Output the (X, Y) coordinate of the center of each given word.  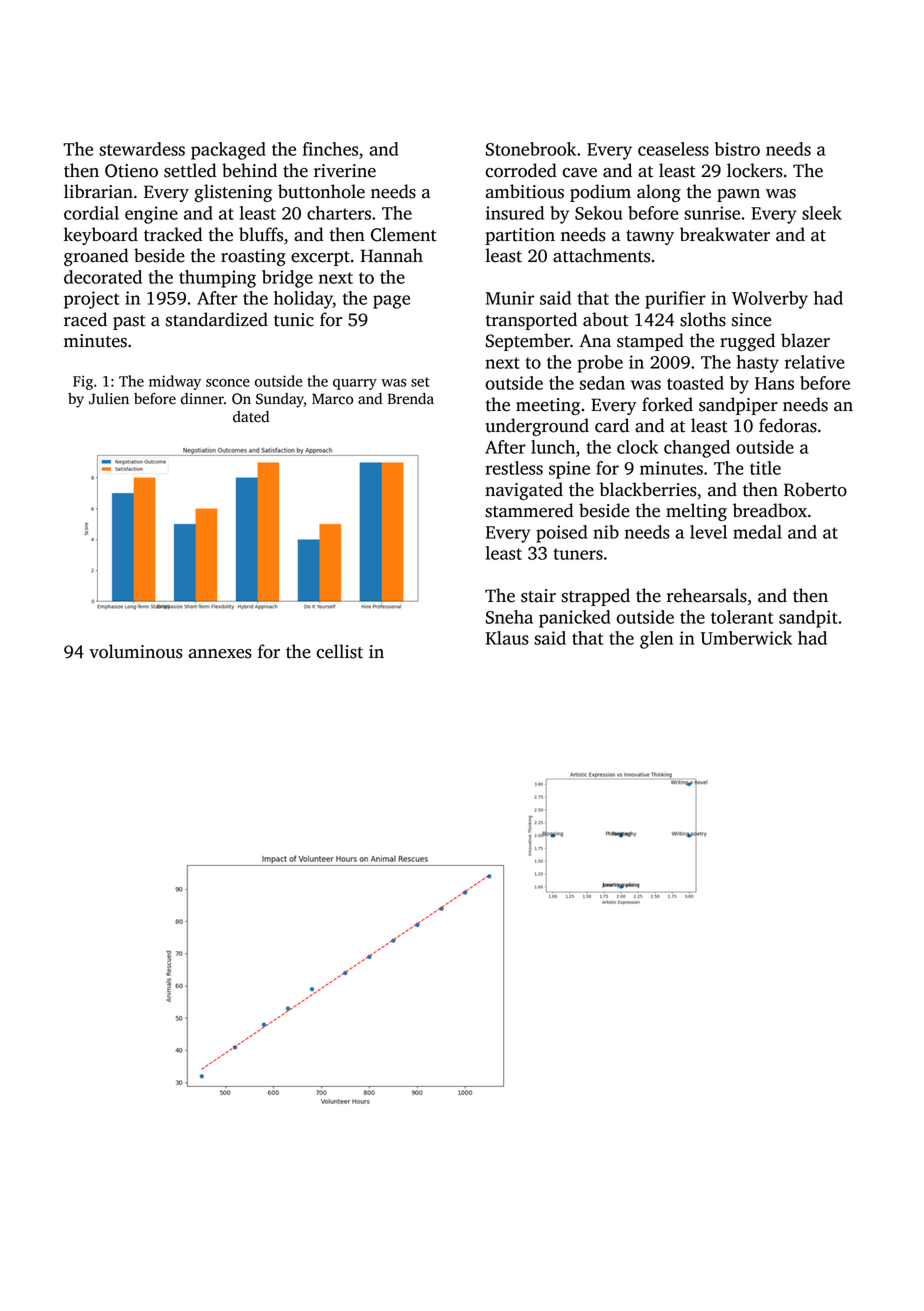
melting (696, 512)
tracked (173, 234)
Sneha (509, 617)
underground (537, 427)
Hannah (392, 255)
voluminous (136, 651)
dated (251, 417)
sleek (822, 213)
